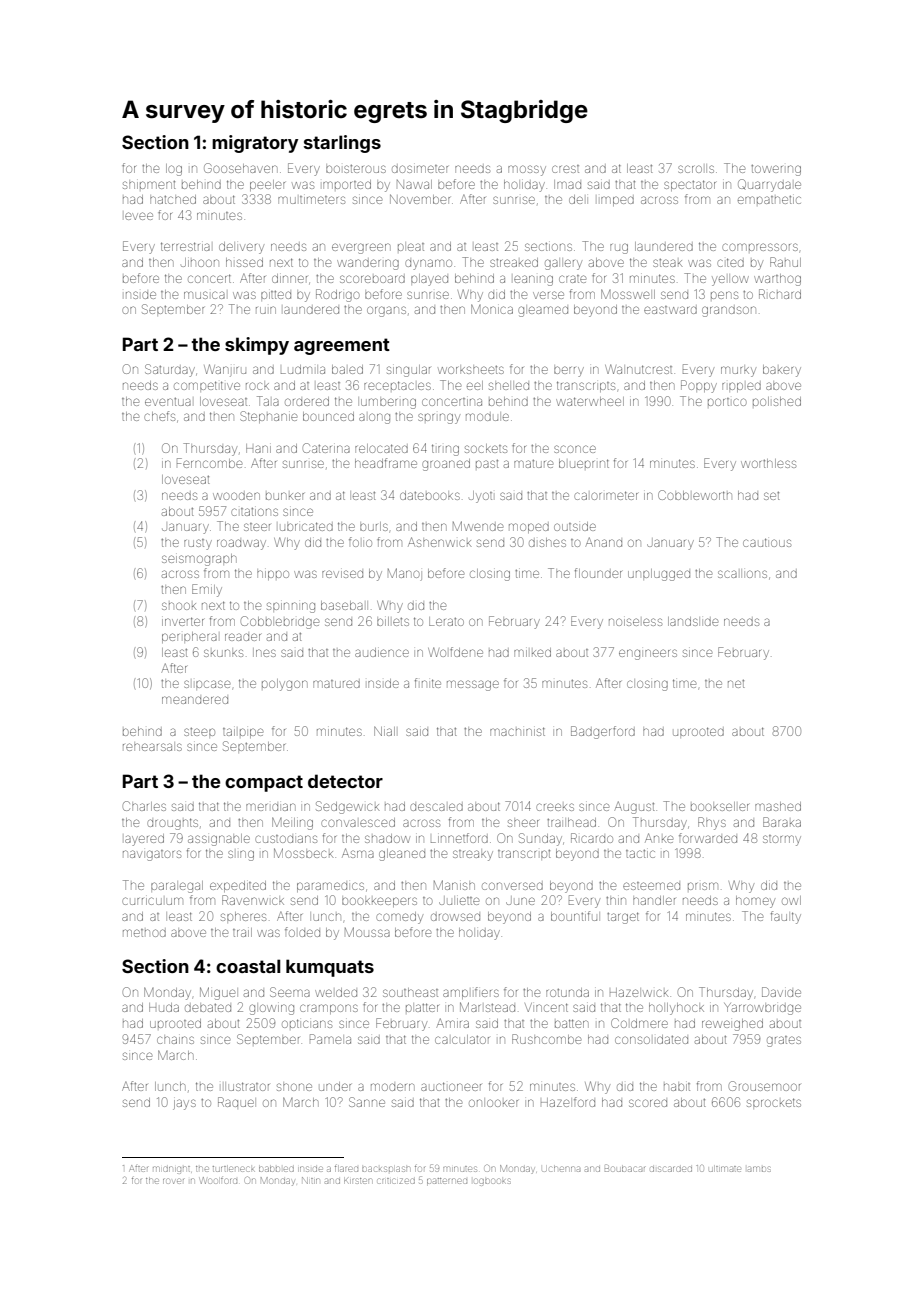  Describe the element at coordinates (255, 144) in the screenshot. I see `migratory` at that location.
